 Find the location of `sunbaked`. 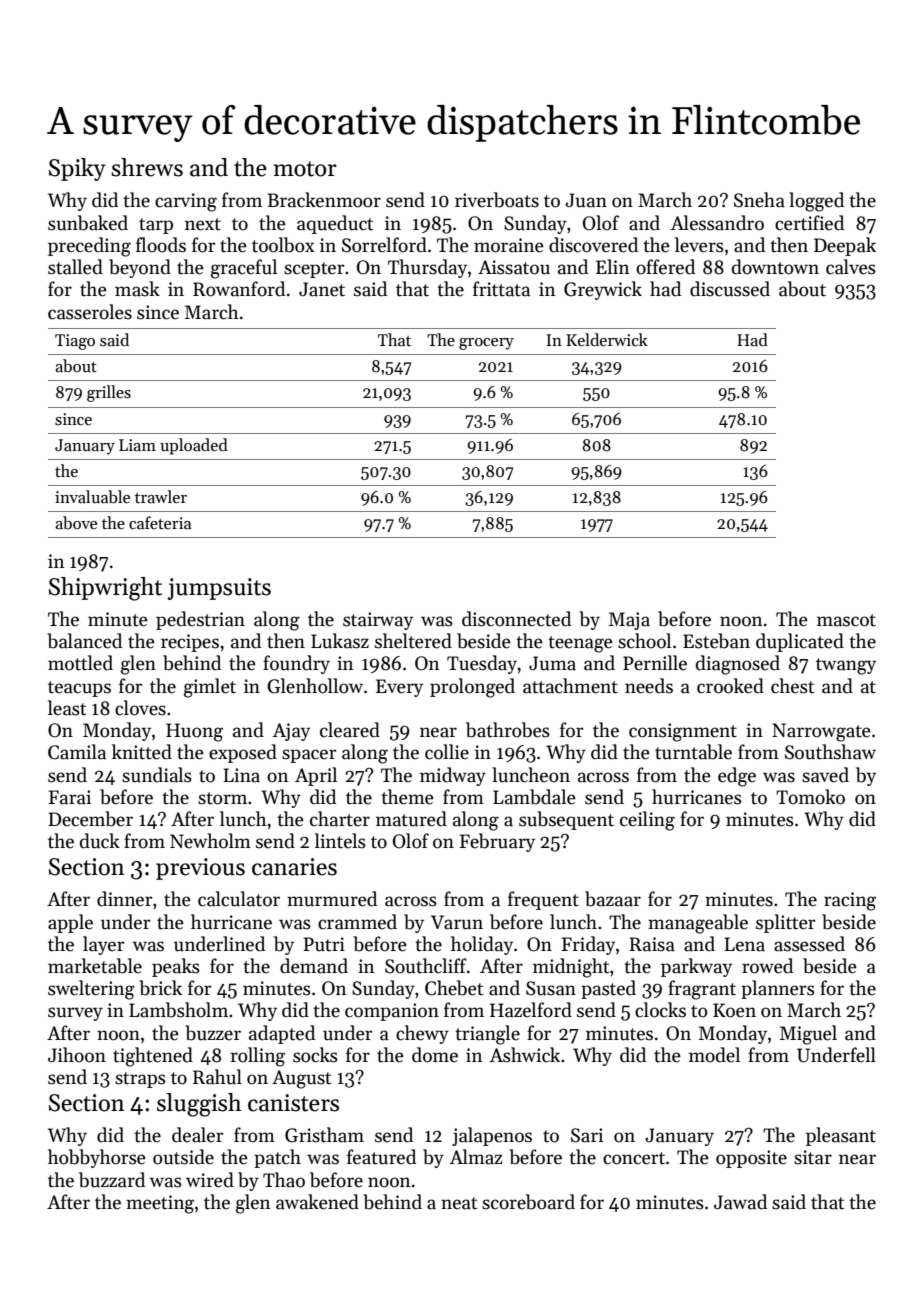

sunbaked is located at coordinates (88, 223).
